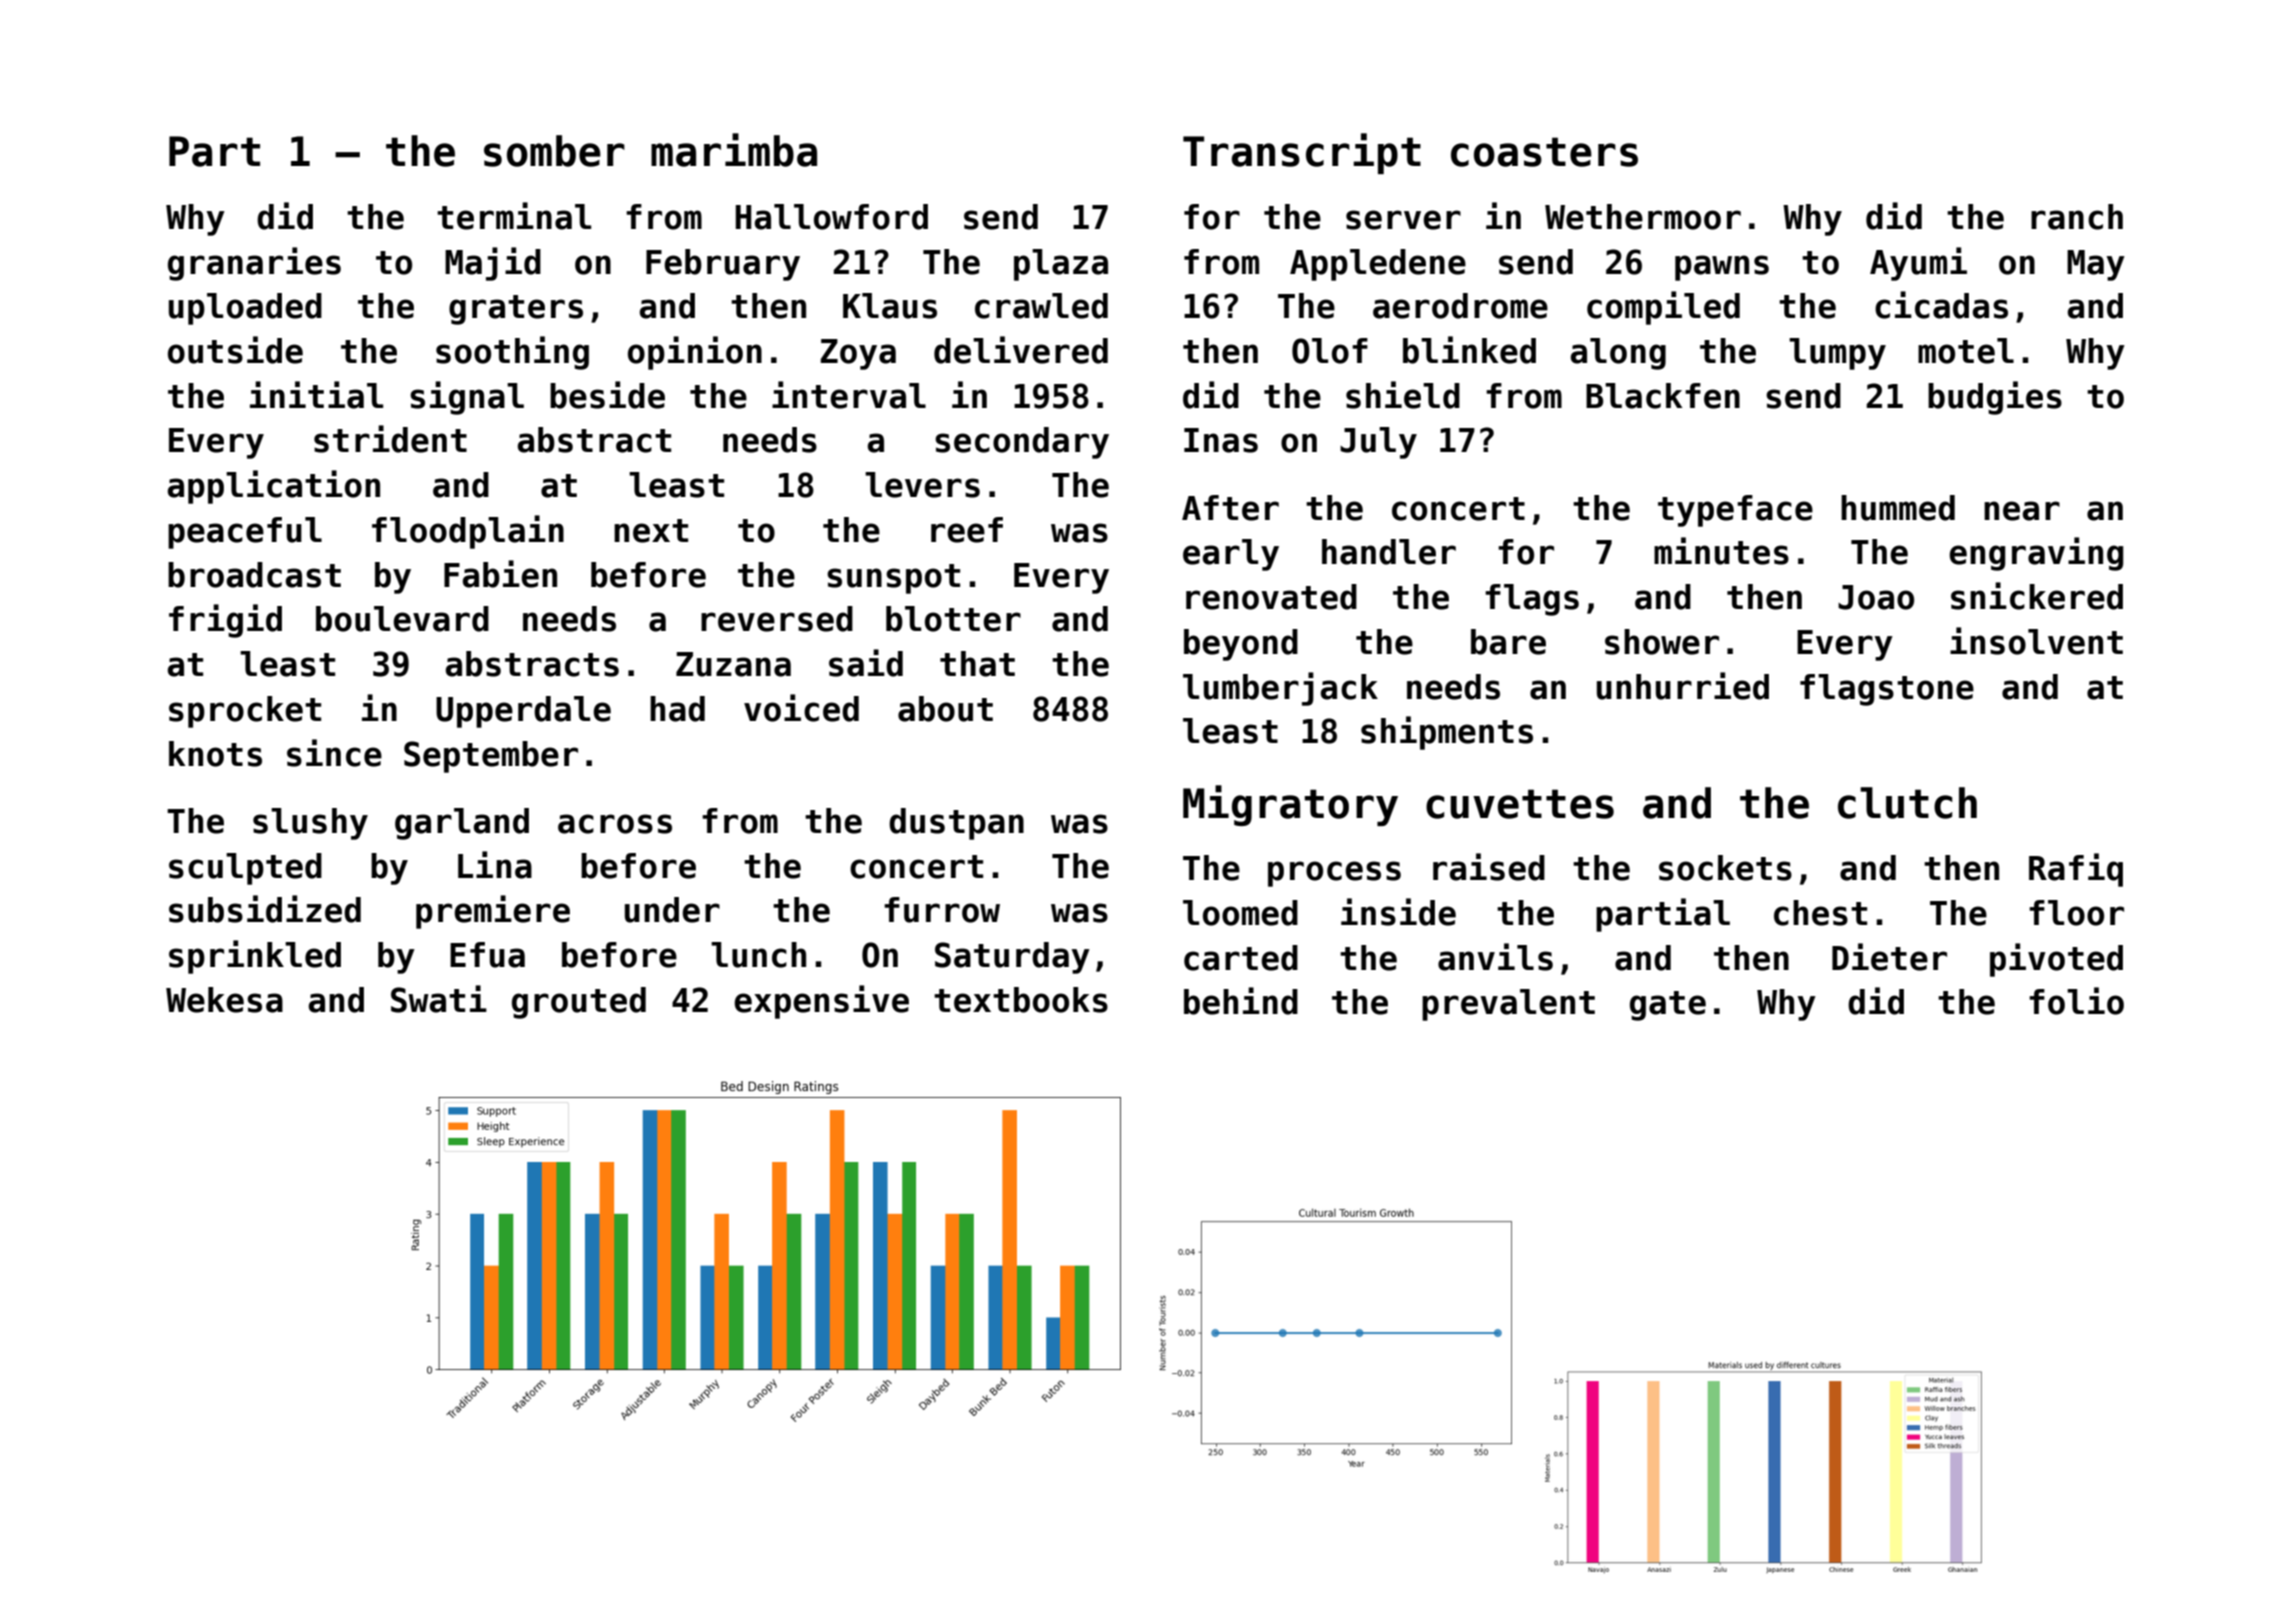 The height and width of the screenshot is (1620, 2292). I want to click on sockets, so click(1725, 868).
